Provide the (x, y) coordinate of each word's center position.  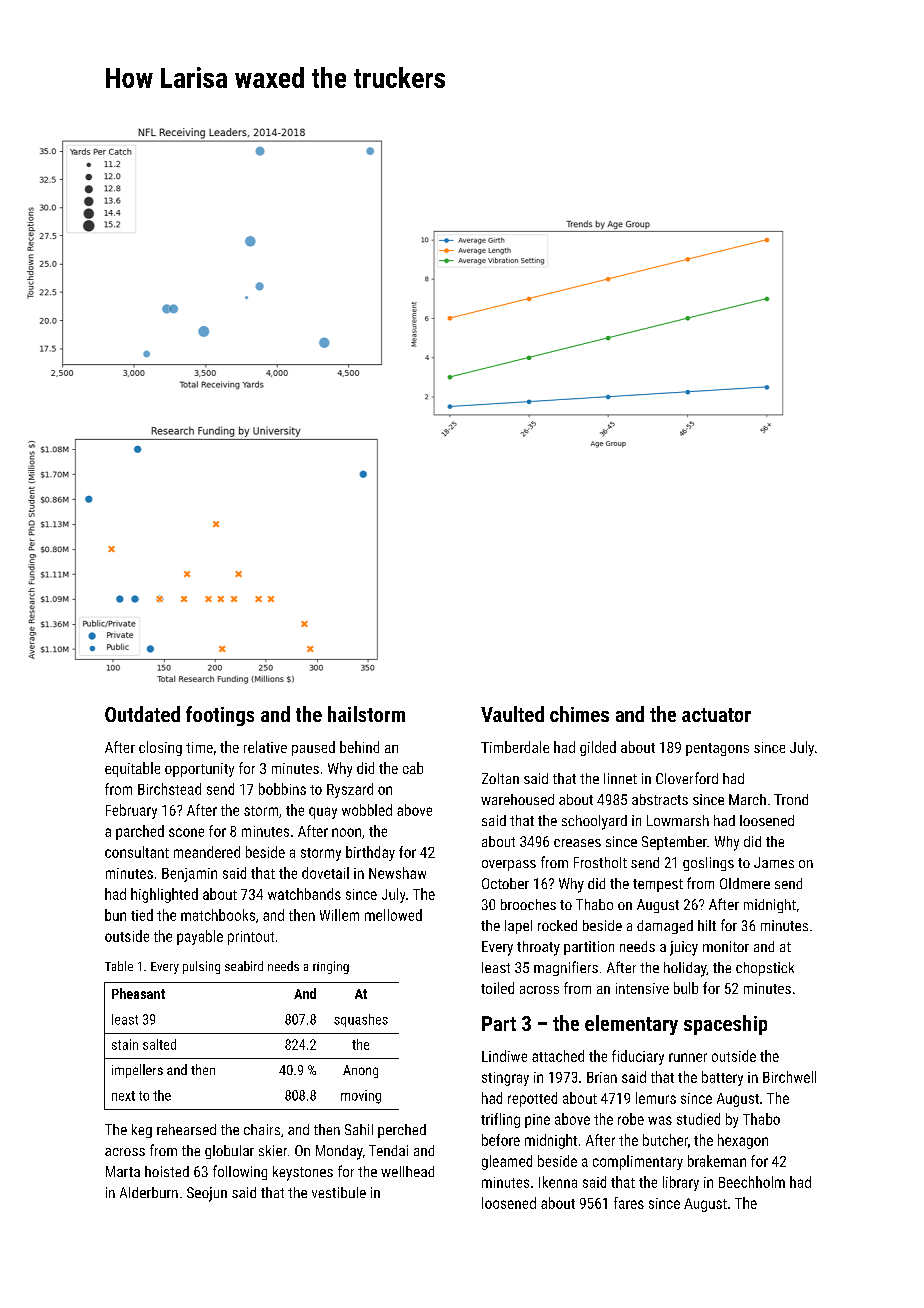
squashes (361, 1020)
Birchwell (789, 1077)
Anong (360, 1071)
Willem (339, 915)
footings (220, 716)
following (240, 1172)
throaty (538, 948)
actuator (716, 715)
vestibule (339, 1192)
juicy (684, 948)
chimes (579, 714)
